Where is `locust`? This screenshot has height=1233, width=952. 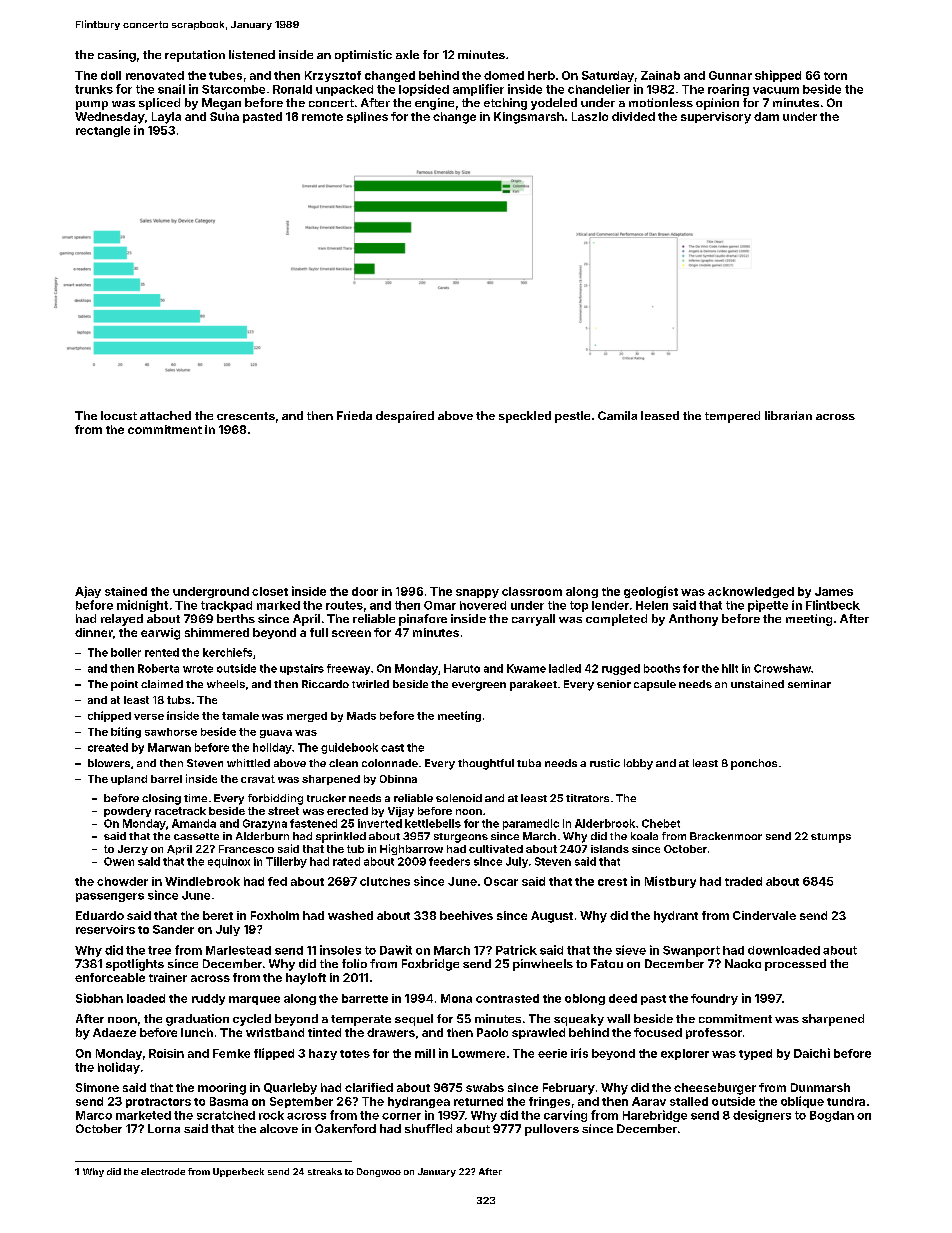 locust is located at coordinates (119, 415).
